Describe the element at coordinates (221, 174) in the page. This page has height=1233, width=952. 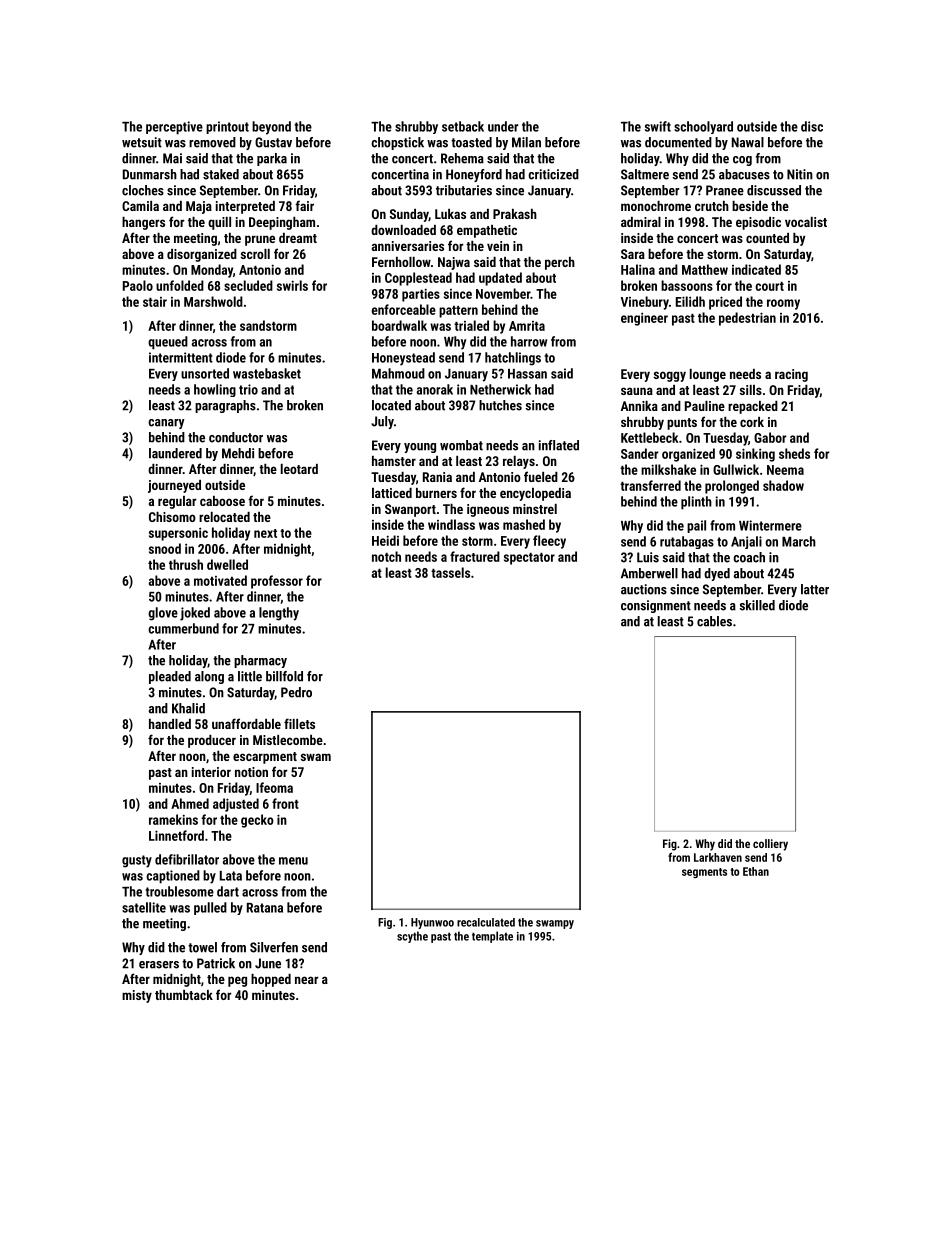
I see `staked` at that location.
